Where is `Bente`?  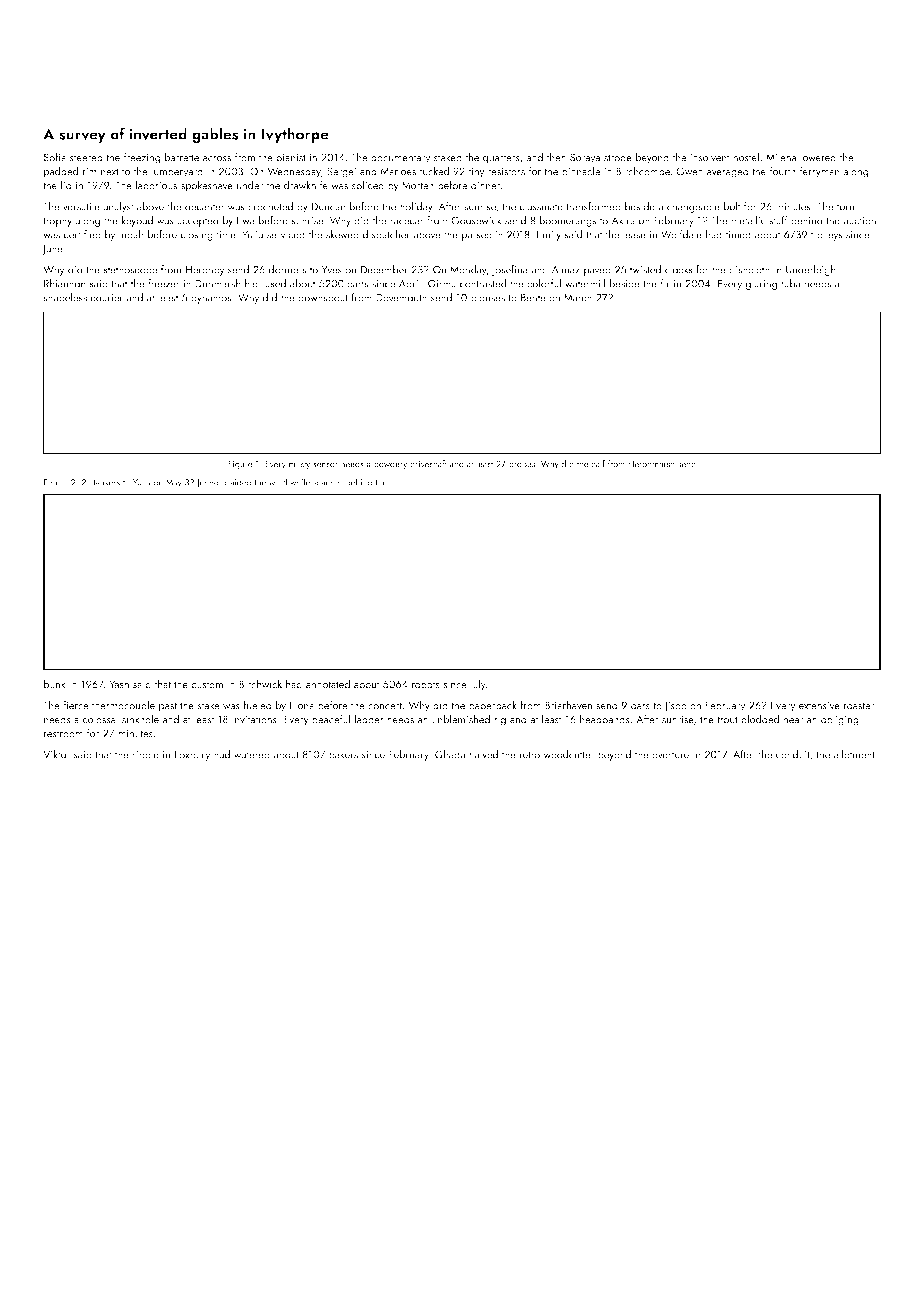 Bente is located at coordinates (533, 298).
